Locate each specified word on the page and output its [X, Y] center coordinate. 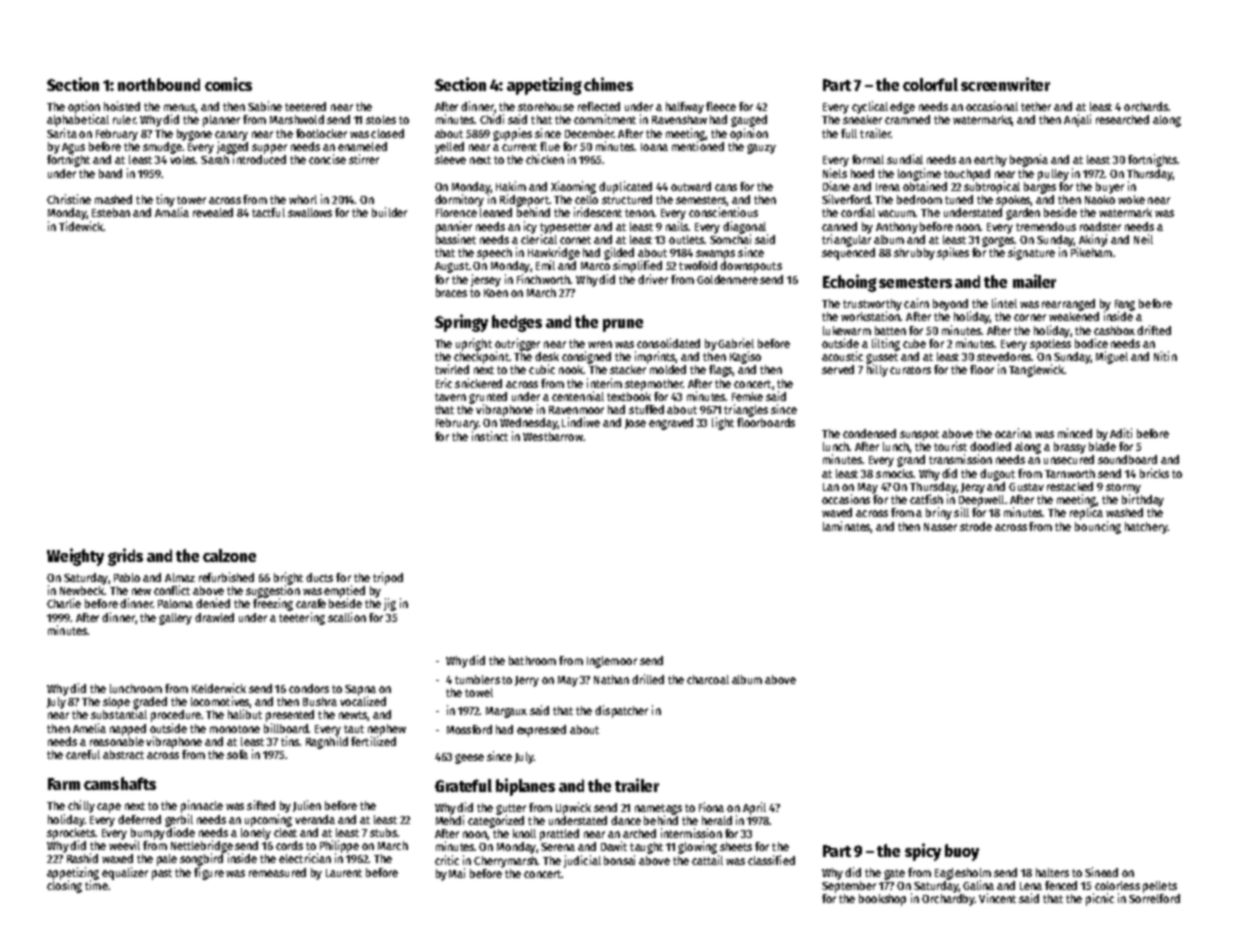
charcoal [708, 679]
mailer [1034, 281]
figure [209, 873]
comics [228, 84]
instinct [490, 436]
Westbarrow [553, 436]
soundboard [1127, 459]
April [754, 808]
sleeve [450, 159]
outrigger [517, 344]
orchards [1146, 106]
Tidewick [81, 226]
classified [771, 860]
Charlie [64, 603]
